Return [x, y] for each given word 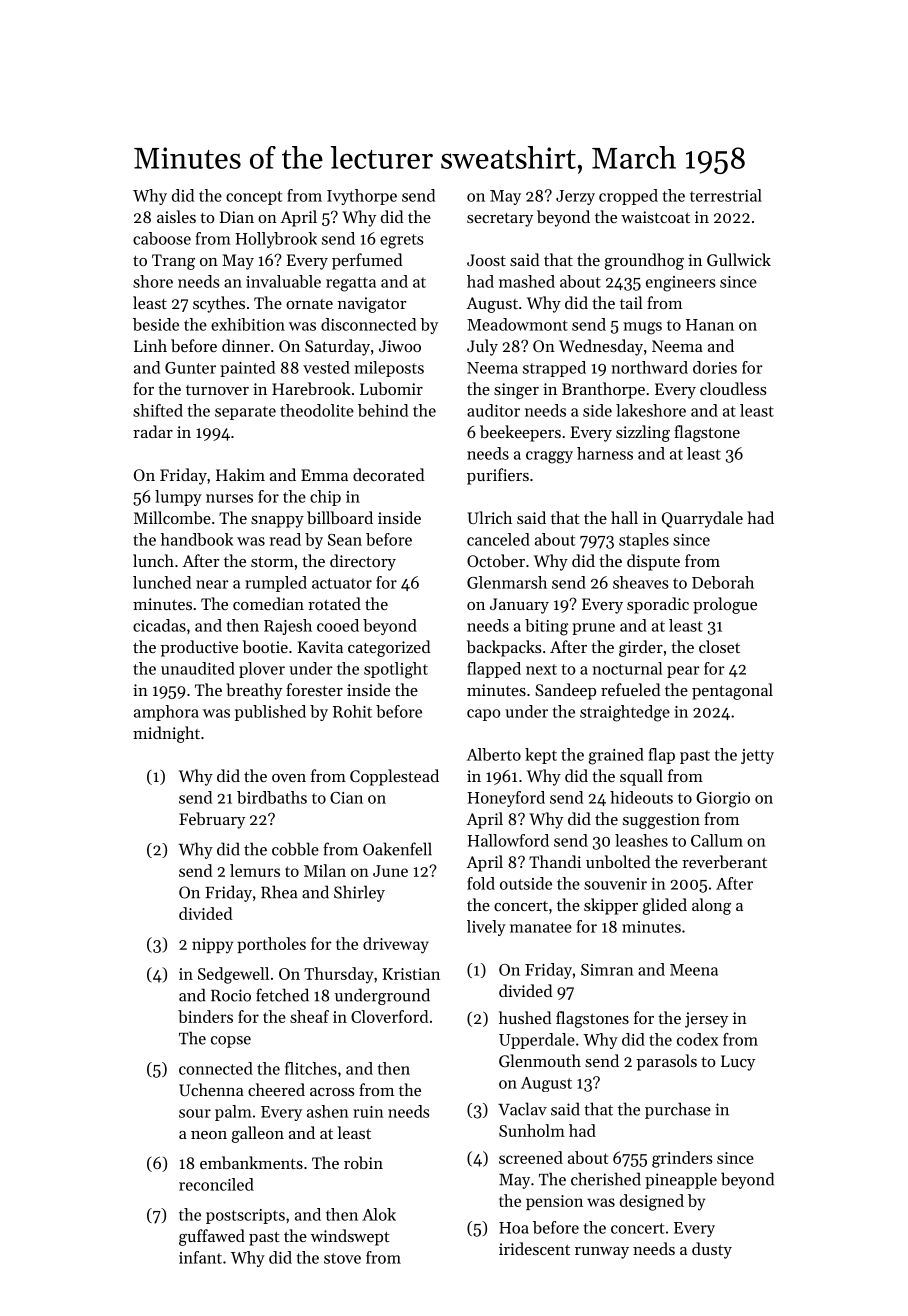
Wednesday [601, 347]
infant [200, 1257]
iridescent [534, 1248]
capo [484, 715]
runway [602, 1253]
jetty [757, 756]
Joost [486, 260]
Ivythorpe [362, 197]
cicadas [159, 625]
